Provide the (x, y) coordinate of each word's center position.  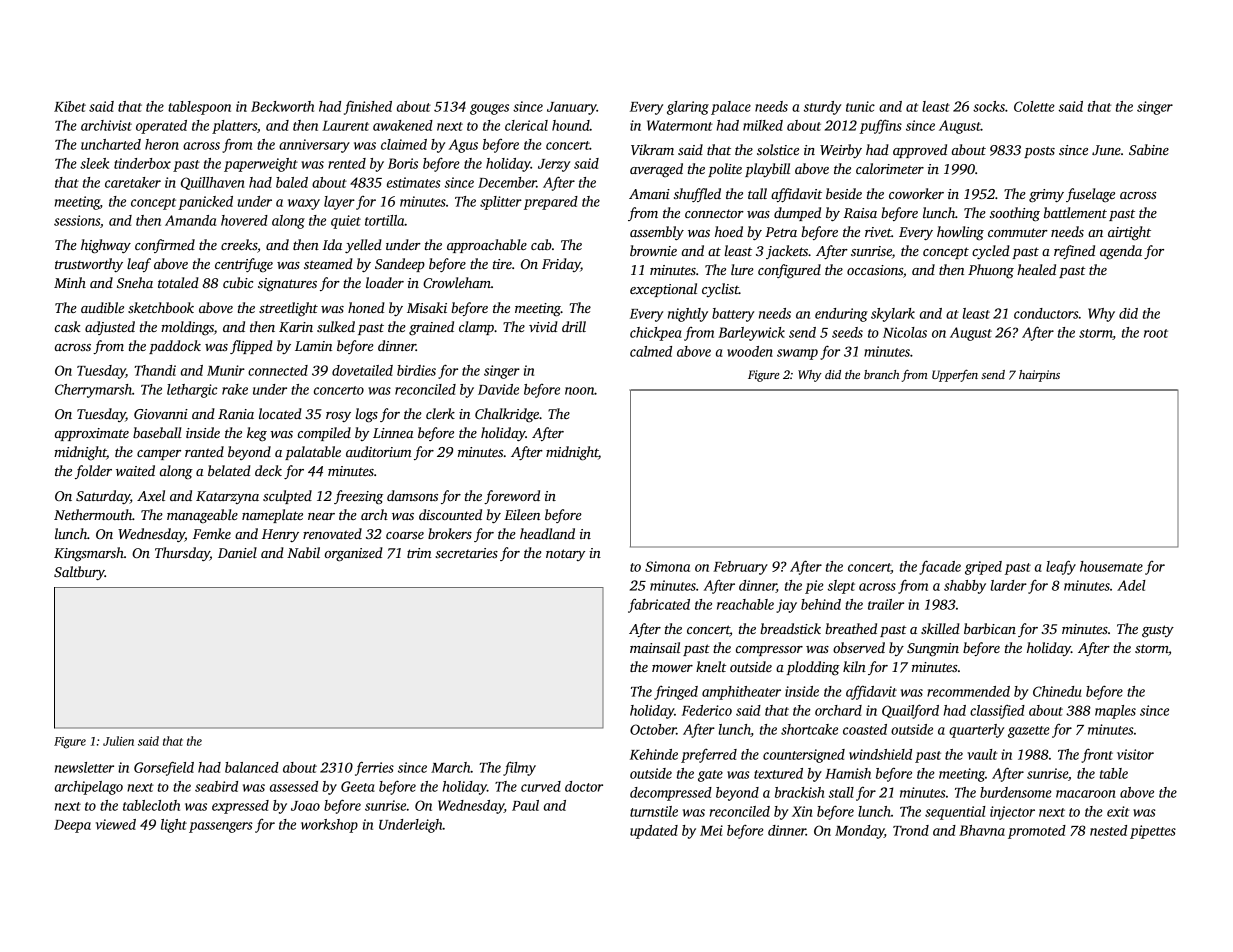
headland (547, 533)
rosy (338, 417)
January (572, 108)
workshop (329, 826)
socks (989, 106)
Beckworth (282, 106)
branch (881, 374)
